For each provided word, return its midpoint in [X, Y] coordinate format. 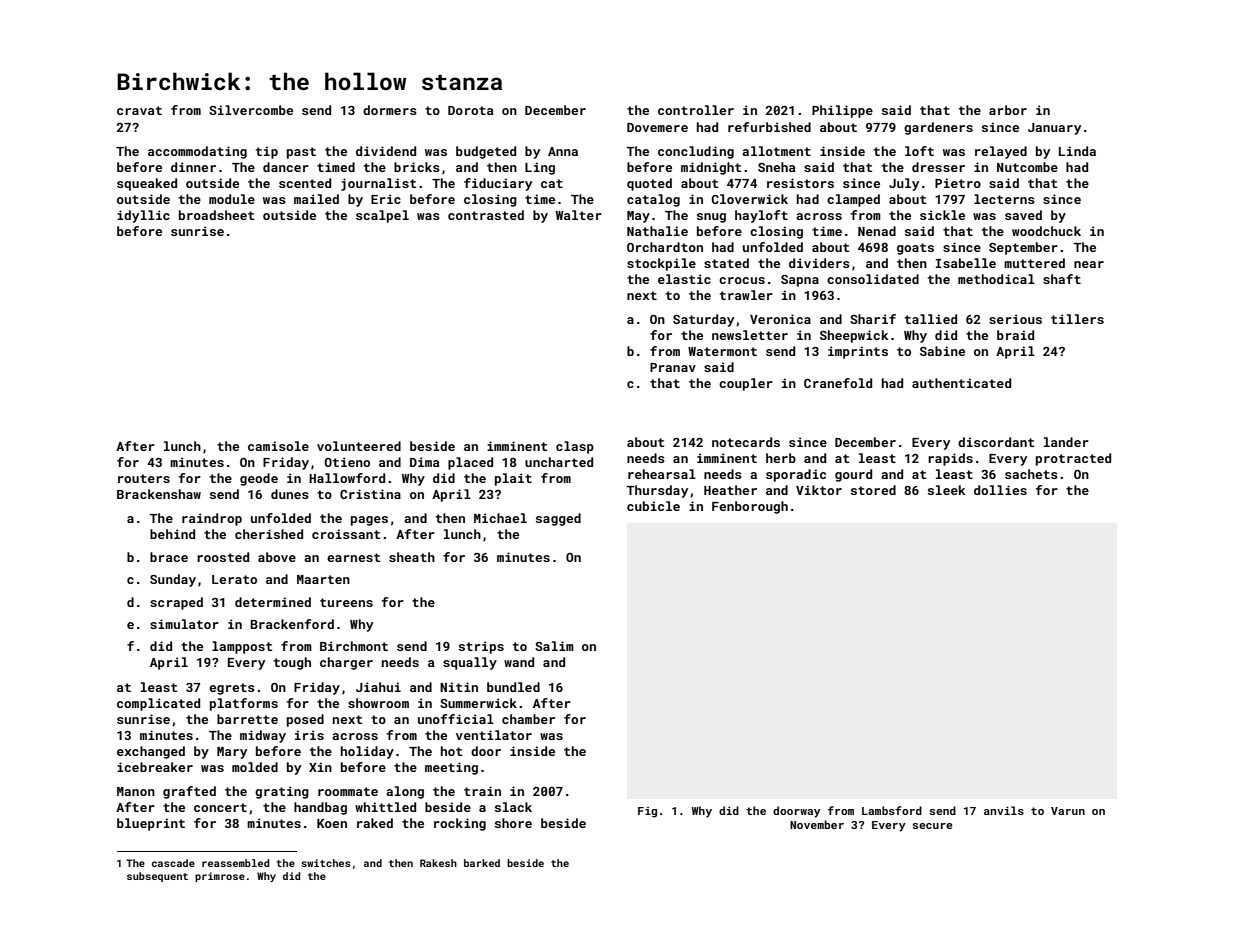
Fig [647, 812]
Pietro [958, 183]
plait [513, 479]
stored [873, 490]
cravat [139, 110]
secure [932, 826]
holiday [367, 752]
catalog [653, 200]
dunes [290, 494]
